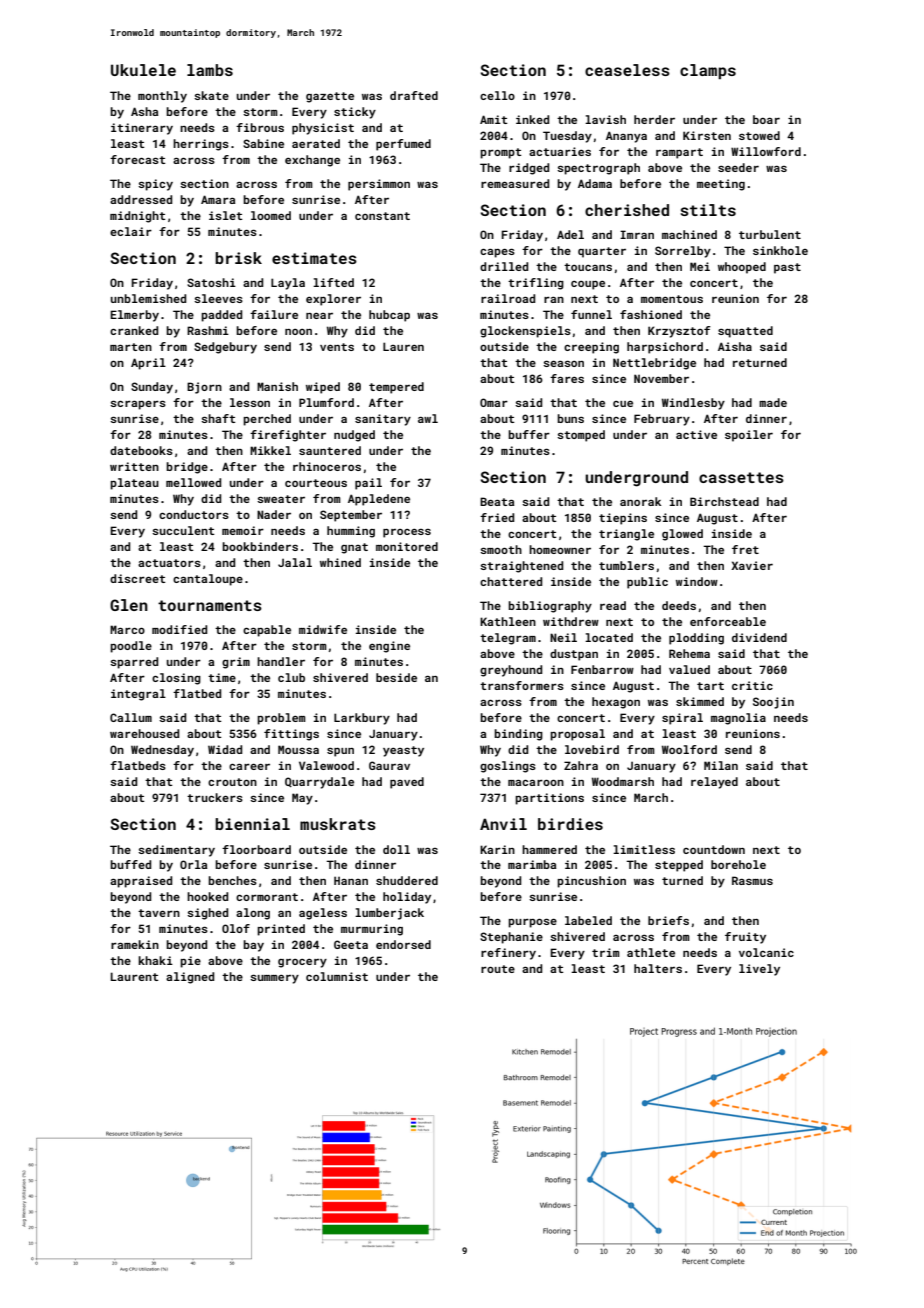 This document has height=1308, width=924. Describe the element at coordinates (403, 751) in the document. I see `yeasty` at that location.
